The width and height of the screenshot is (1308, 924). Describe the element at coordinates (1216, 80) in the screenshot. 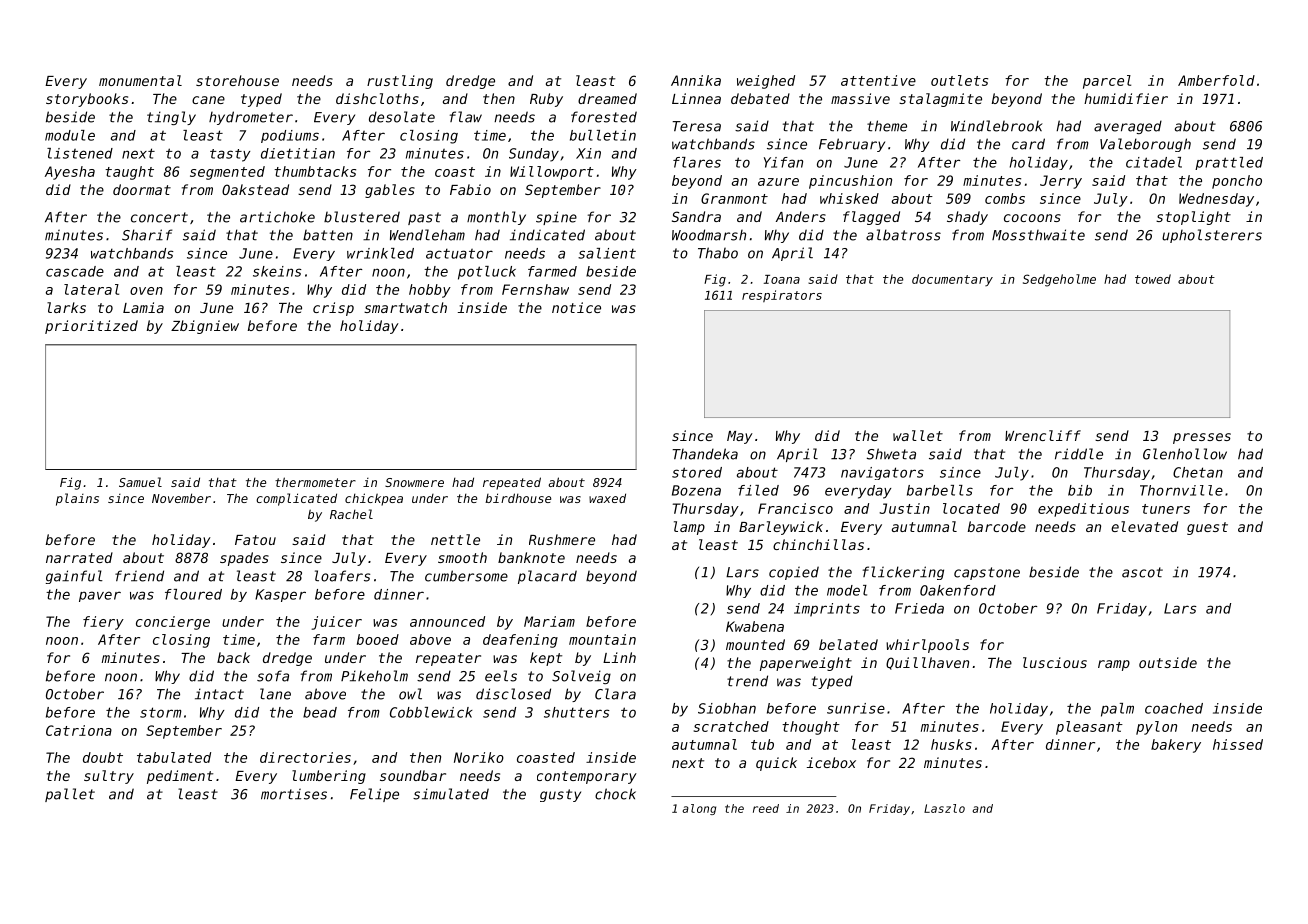

I see `Amberfold` at that location.
